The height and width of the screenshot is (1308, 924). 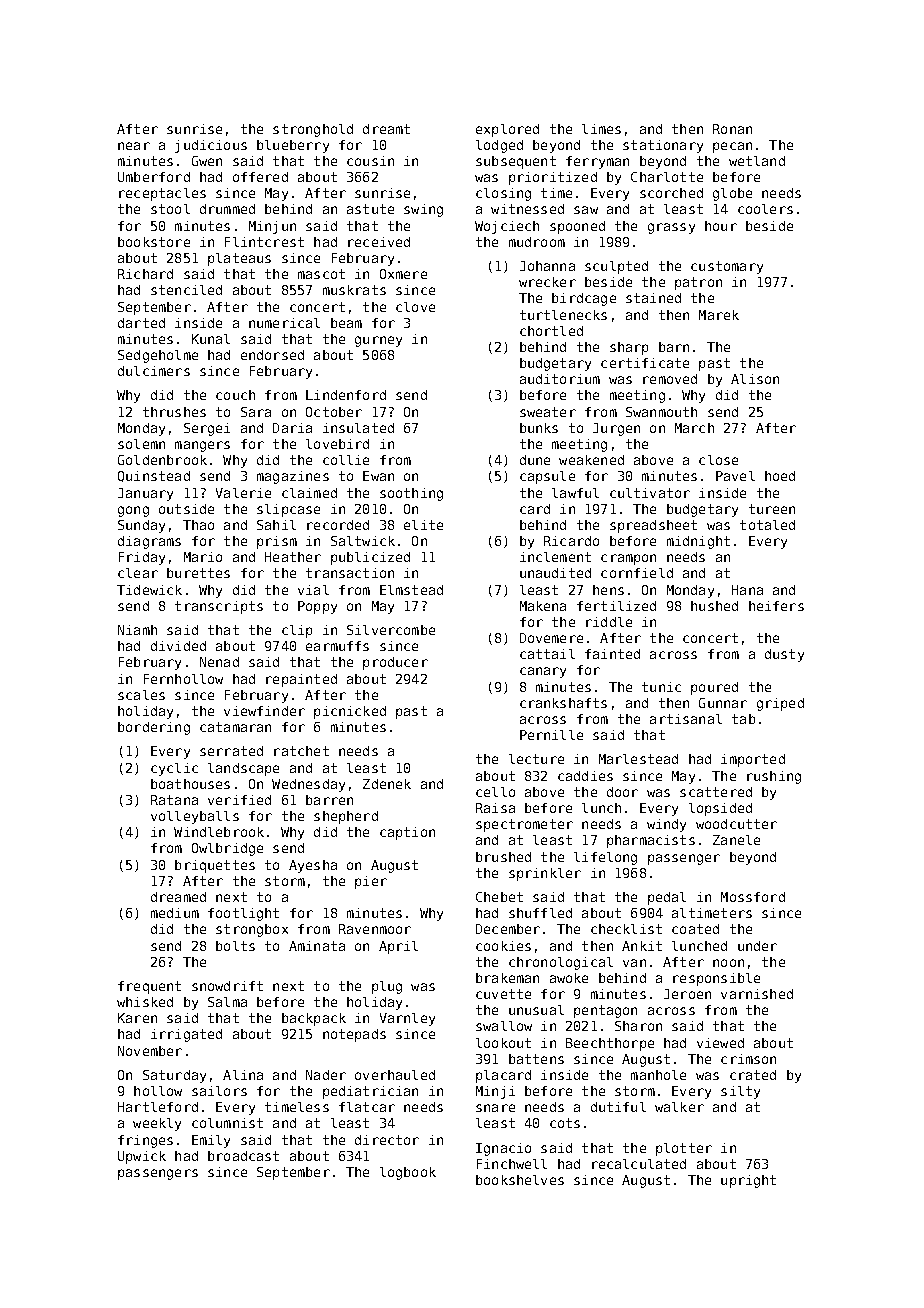 What do you see at coordinates (387, 987) in the screenshot?
I see `plug` at bounding box center [387, 987].
